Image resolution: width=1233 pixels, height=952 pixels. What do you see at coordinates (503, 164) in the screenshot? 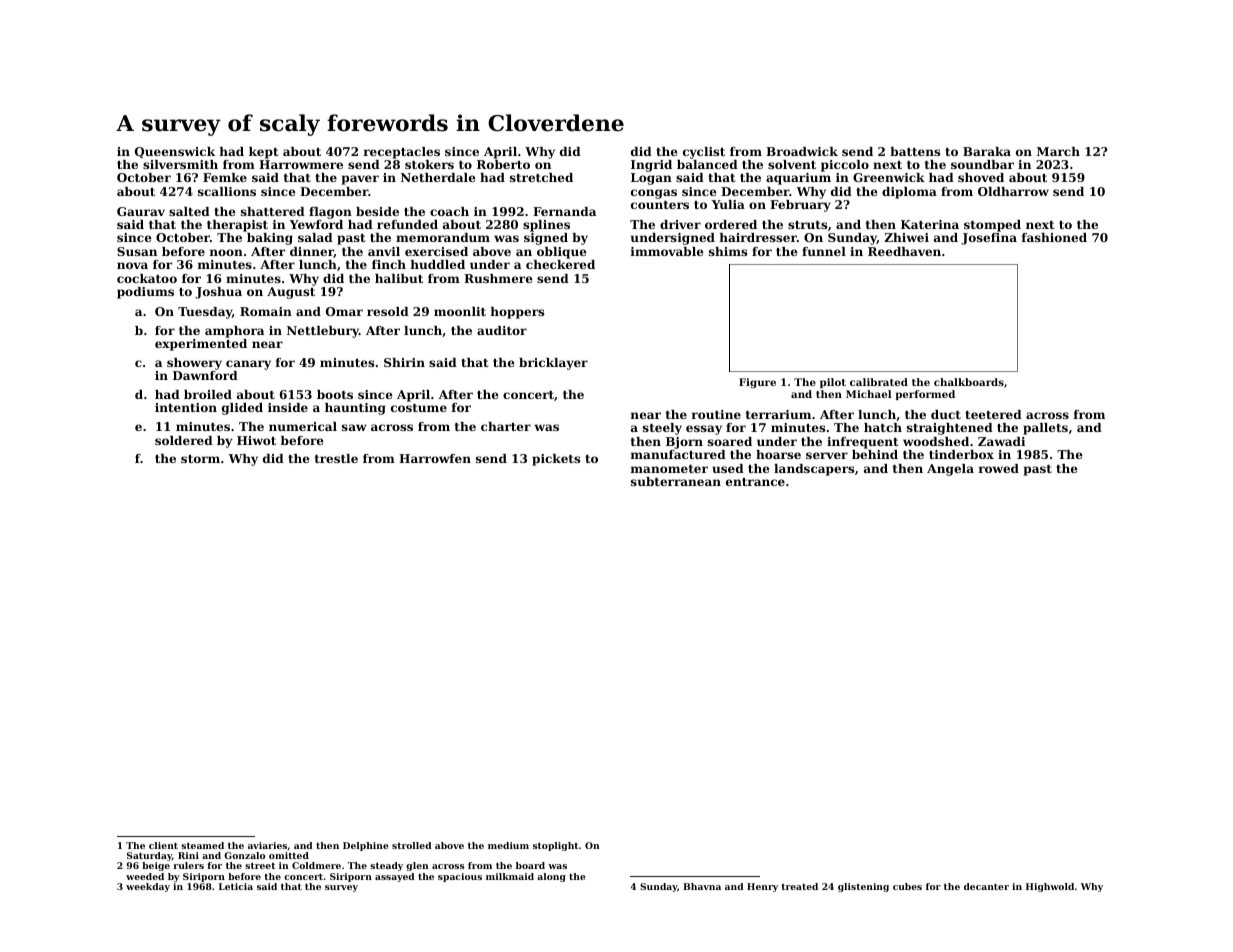
I see `Roberto` at bounding box center [503, 164].
